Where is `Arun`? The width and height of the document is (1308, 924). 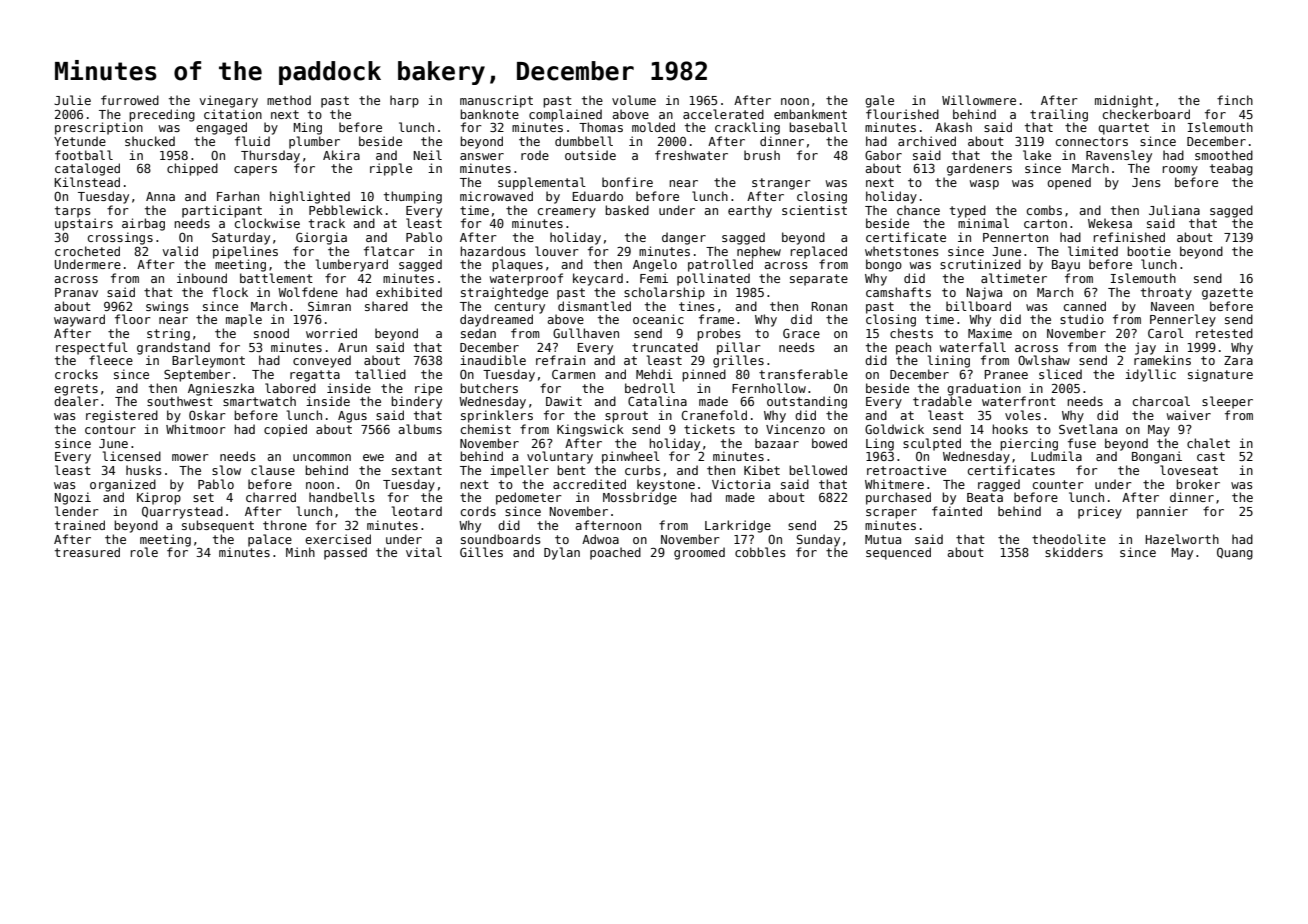
Arun is located at coordinates (352, 347).
